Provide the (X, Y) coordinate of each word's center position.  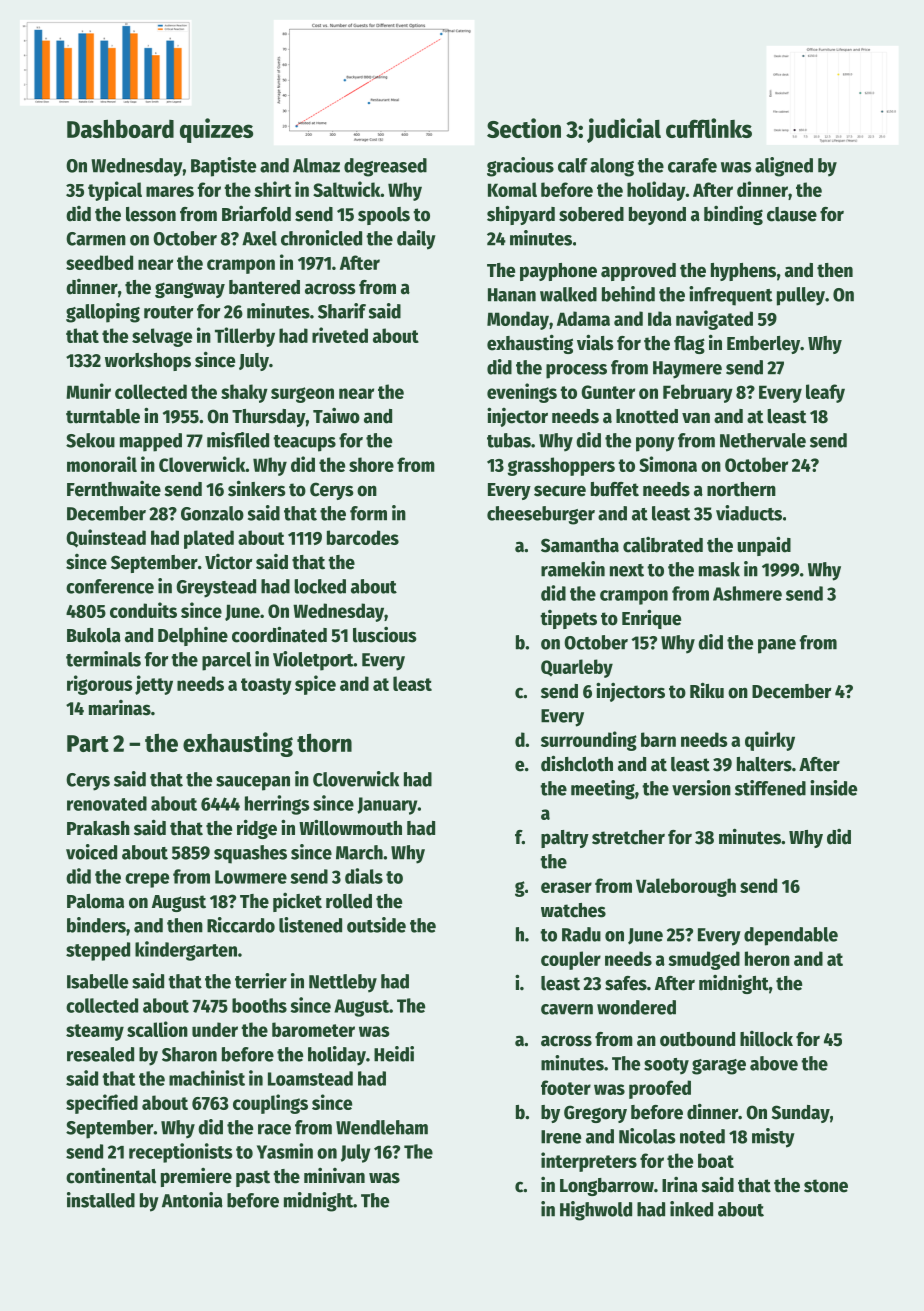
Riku (707, 690)
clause (792, 214)
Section (524, 128)
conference (110, 586)
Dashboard (120, 128)
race (274, 1129)
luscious (384, 635)
